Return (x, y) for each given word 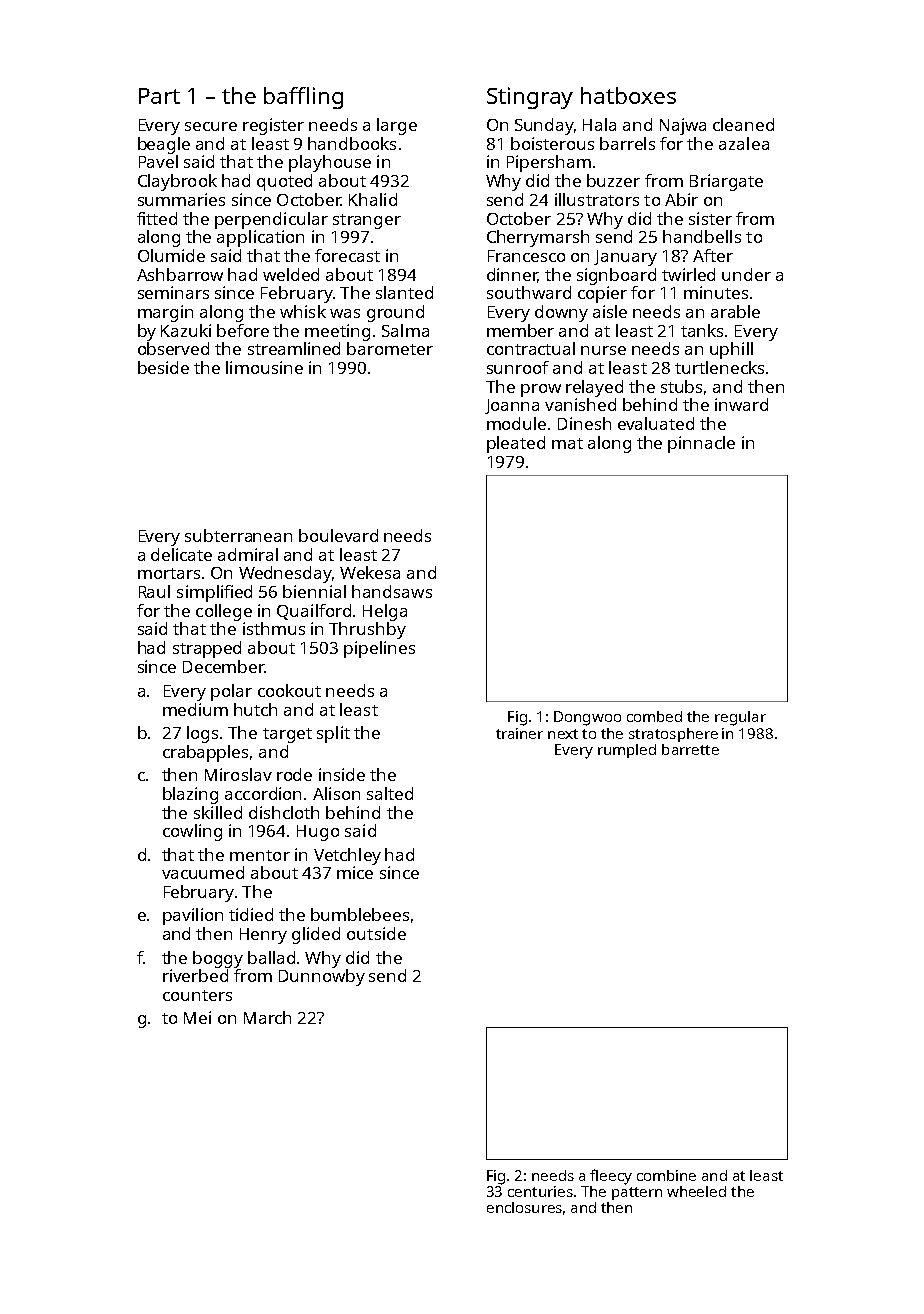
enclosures (524, 1207)
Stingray (530, 98)
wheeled (696, 1191)
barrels (627, 143)
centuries (540, 1191)
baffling (303, 98)
